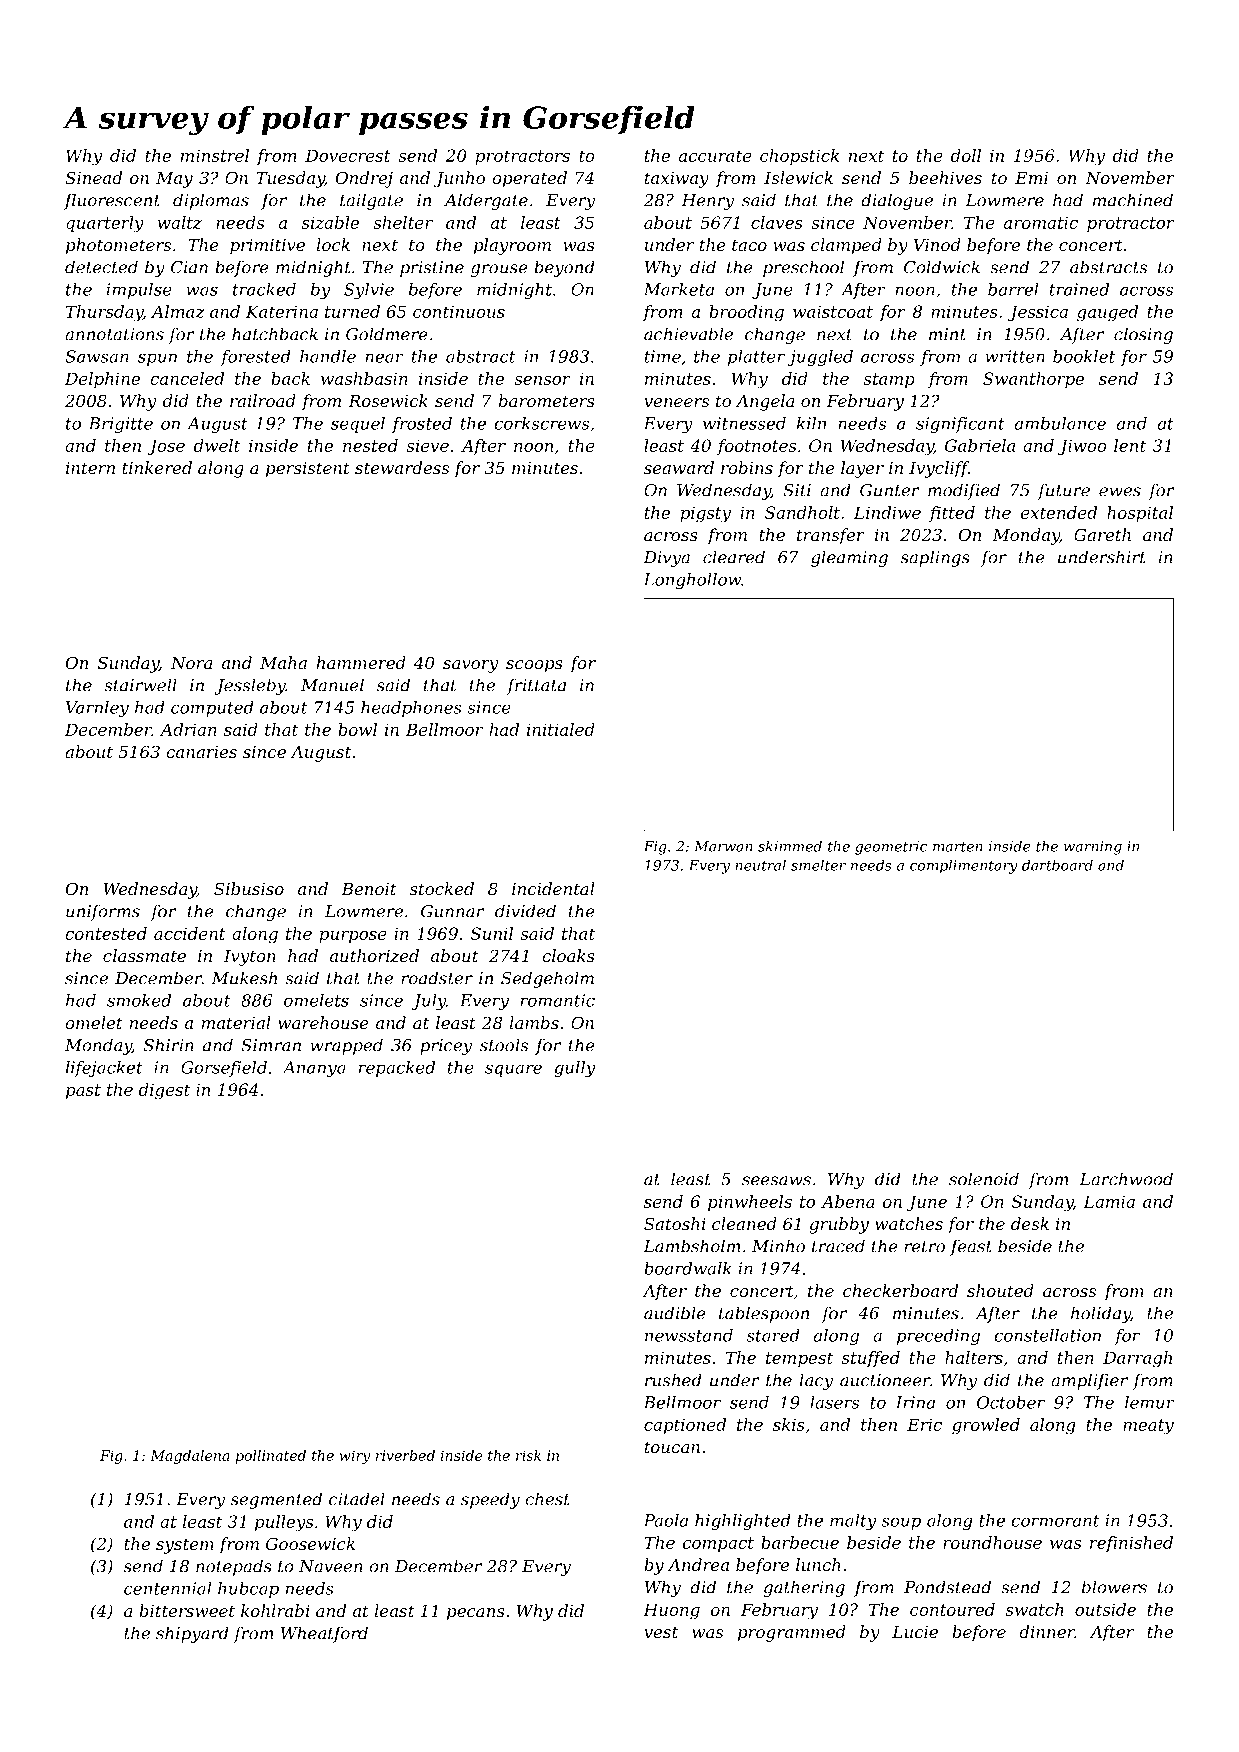 The height and width of the image is (1752, 1239). I want to click on corkscrews, so click(541, 423).
